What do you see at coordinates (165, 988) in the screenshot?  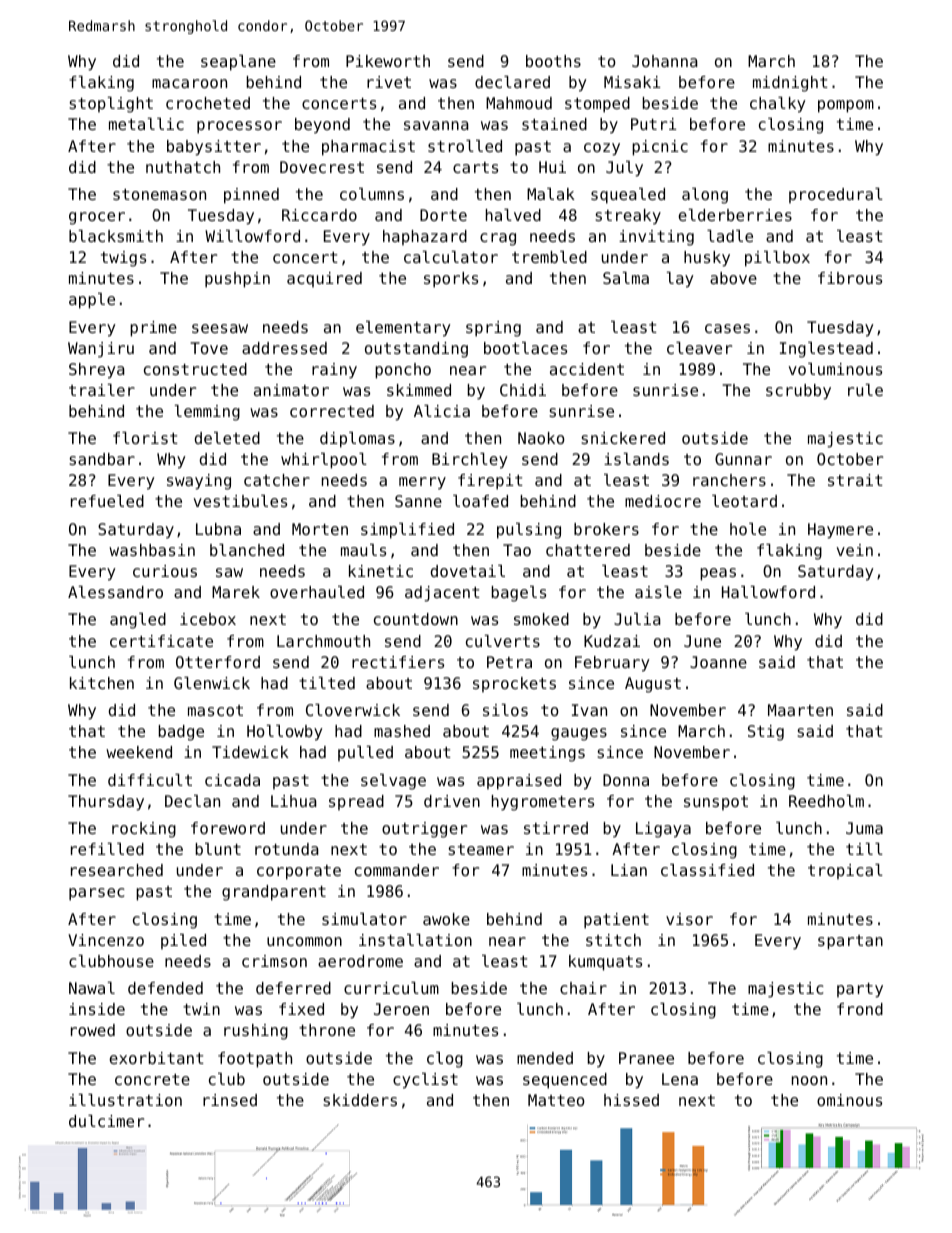 I see `defended` at bounding box center [165, 988].
